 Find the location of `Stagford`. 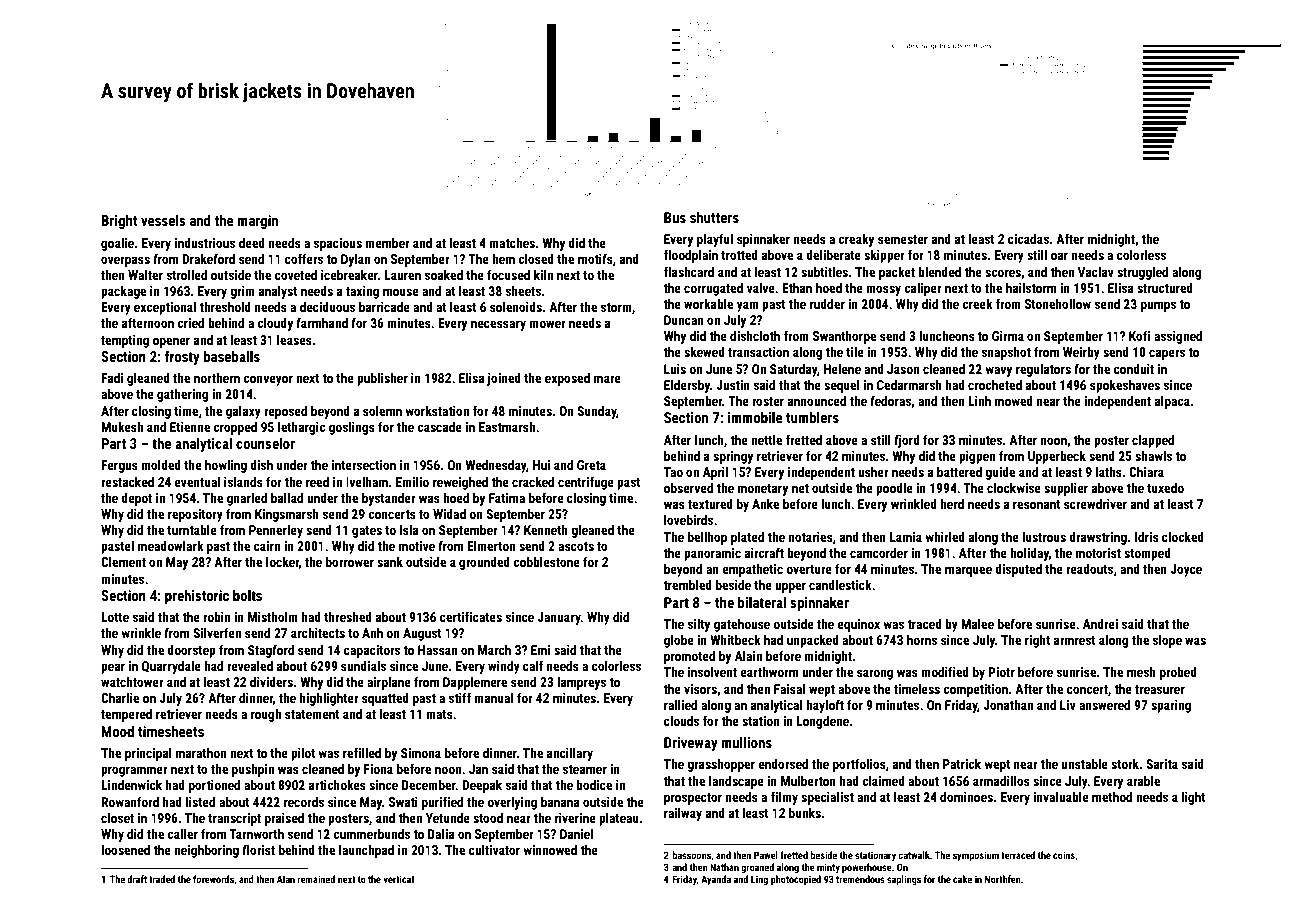

Stagford is located at coordinates (271, 651).
